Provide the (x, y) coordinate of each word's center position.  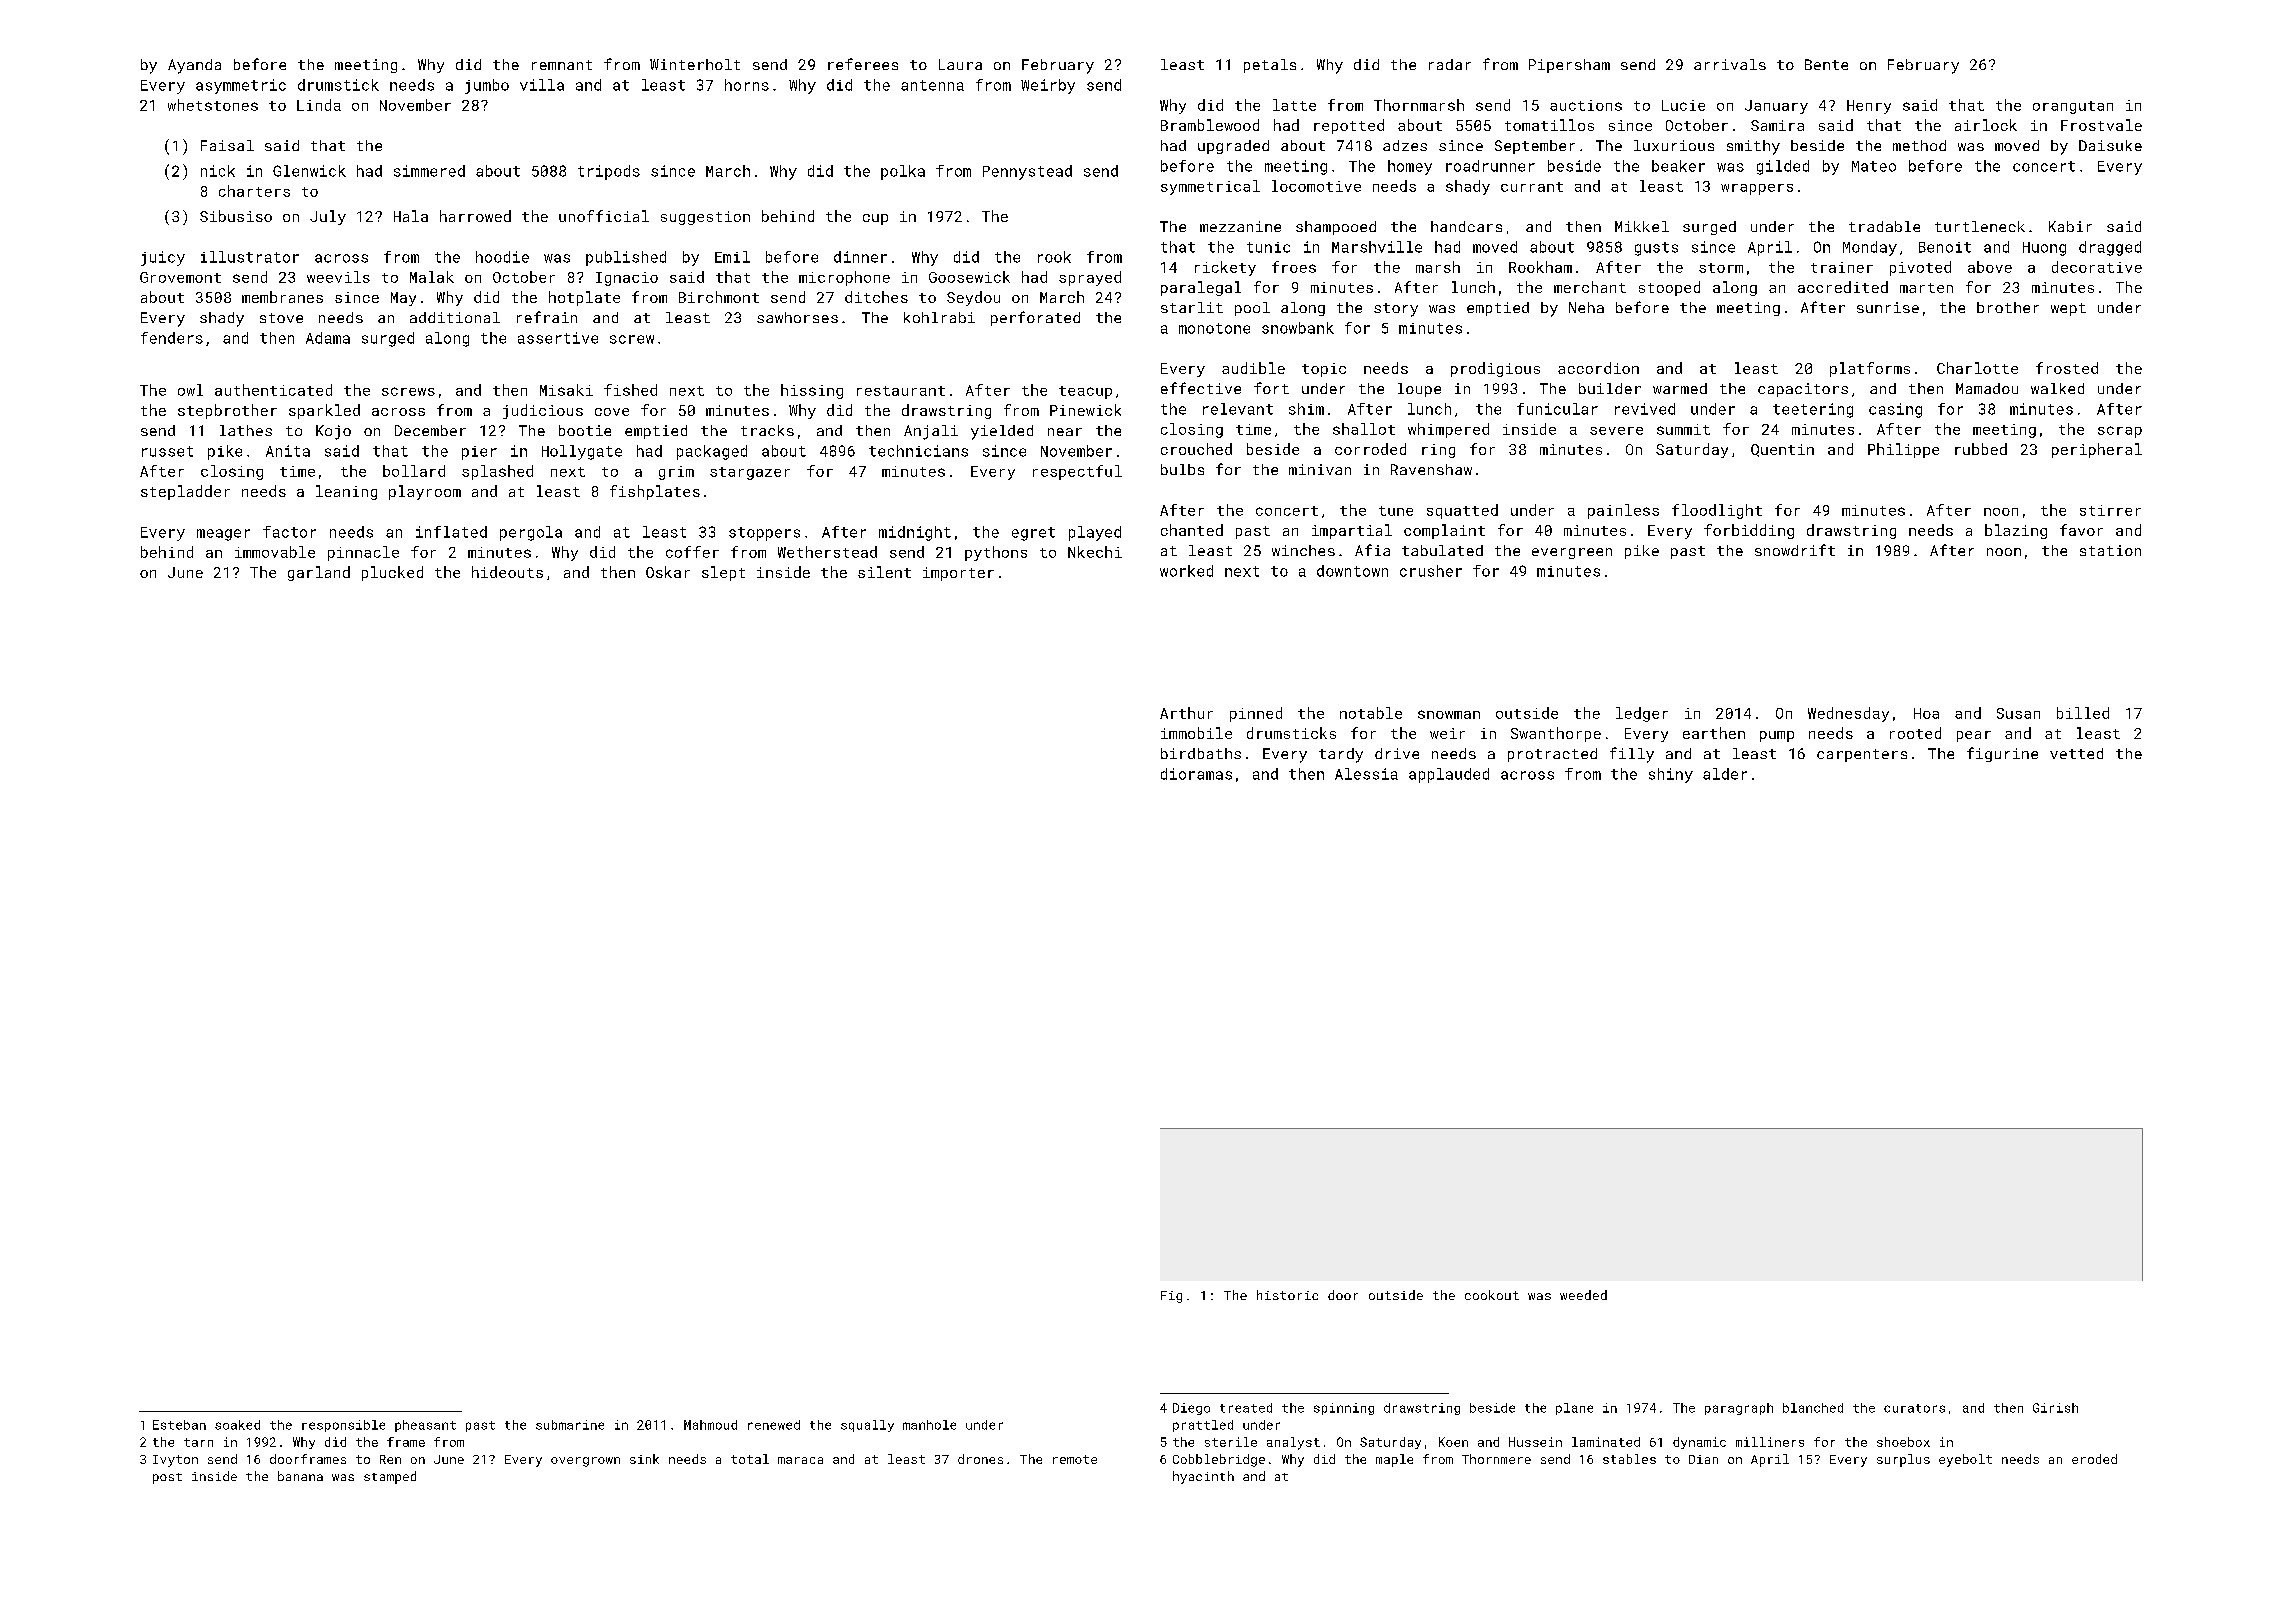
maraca (800, 1460)
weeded (1583, 1295)
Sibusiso (236, 216)
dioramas (1196, 774)
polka (903, 172)
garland (319, 573)
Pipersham (1569, 66)
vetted (2076, 753)
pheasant (425, 1426)
